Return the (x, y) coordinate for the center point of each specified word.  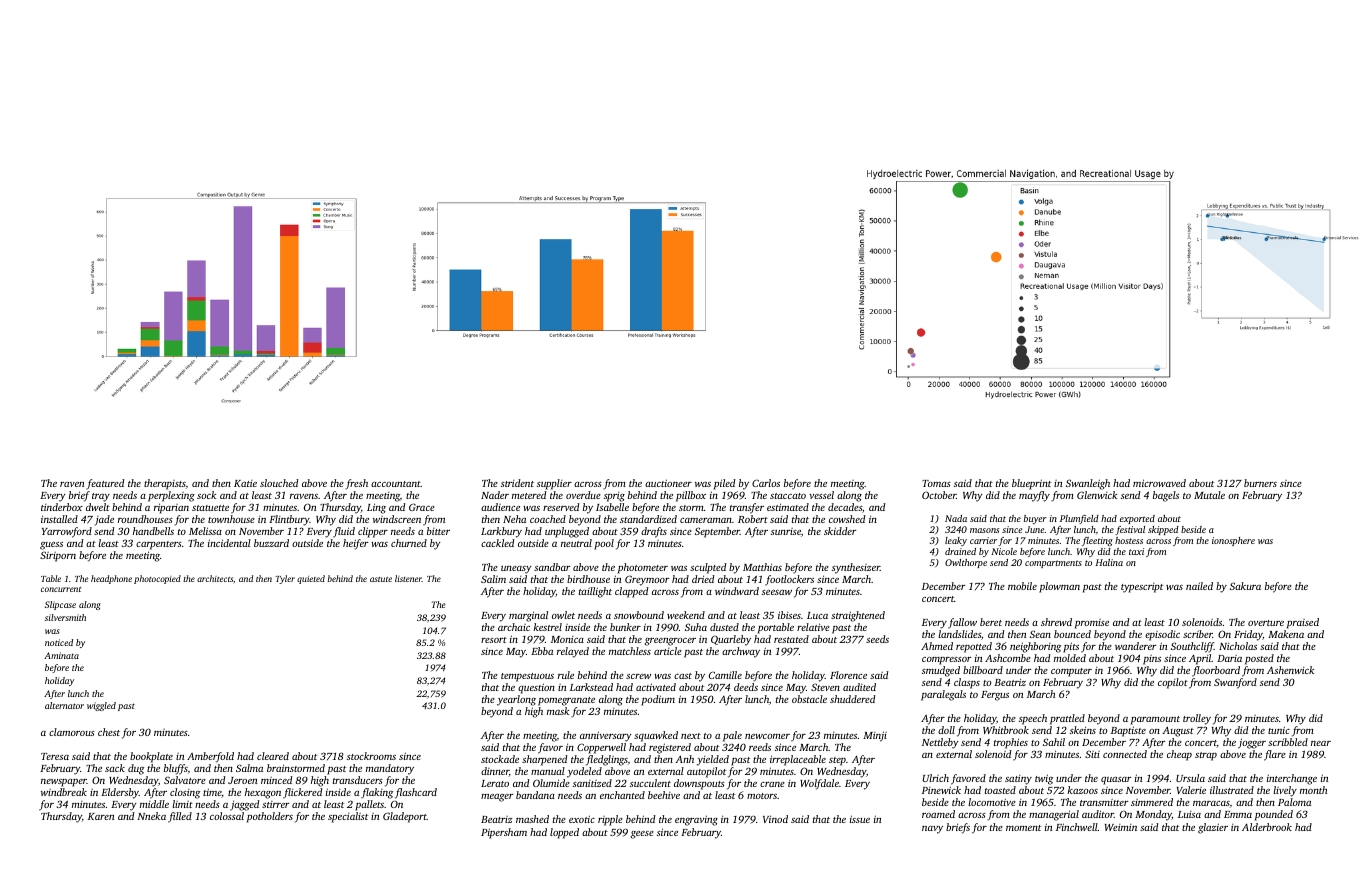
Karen (101, 816)
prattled (1067, 719)
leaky (956, 541)
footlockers (789, 580)
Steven (825, 687)
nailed (1199, 586)
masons (984, 530)
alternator (64, 705)
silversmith (65, 617)
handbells (153, 531)
